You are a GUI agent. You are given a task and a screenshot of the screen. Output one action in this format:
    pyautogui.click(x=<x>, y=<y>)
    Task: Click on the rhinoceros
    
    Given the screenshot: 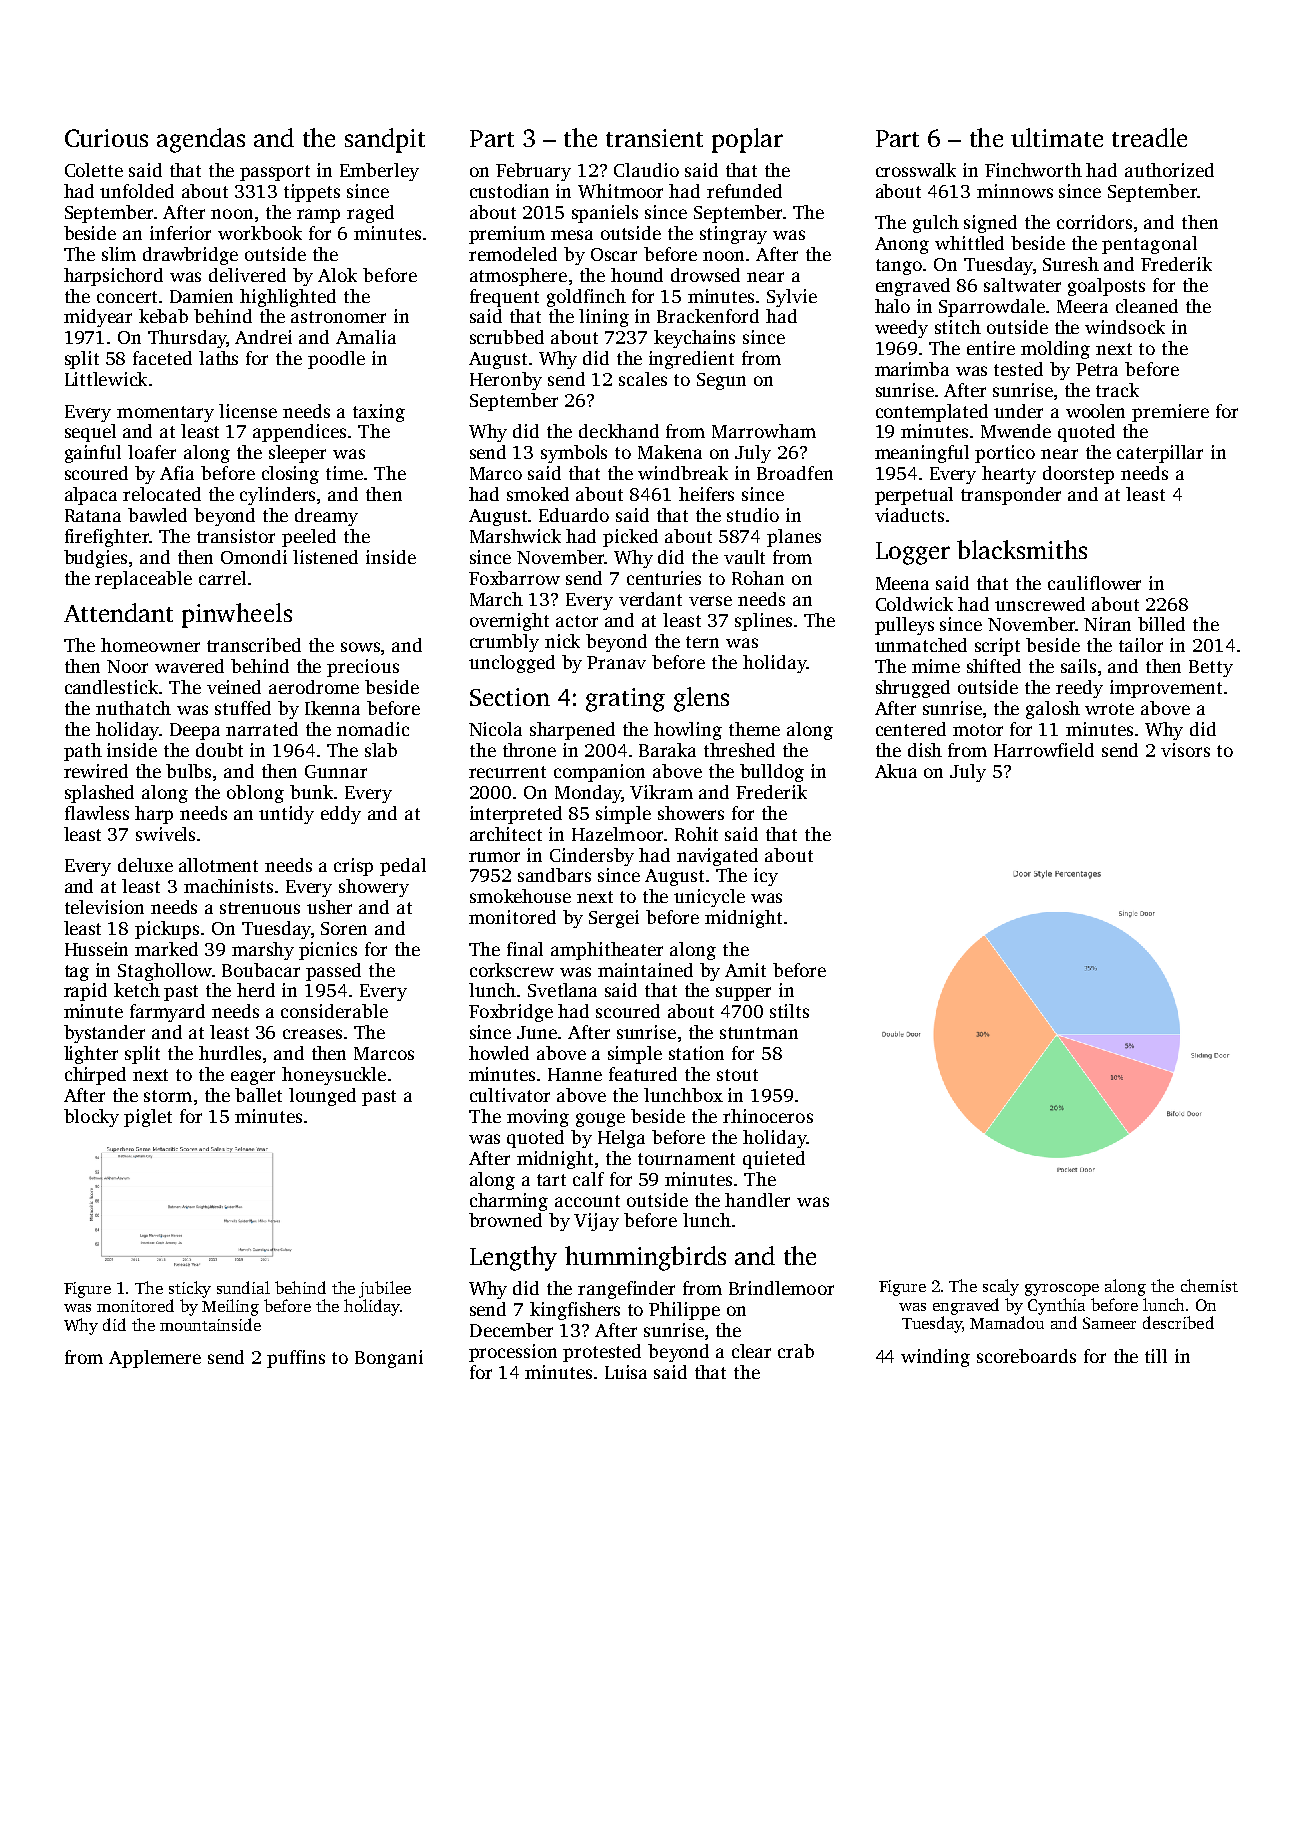 What is the action you would take?
    pyautogui.click(x=768, y=1116)
